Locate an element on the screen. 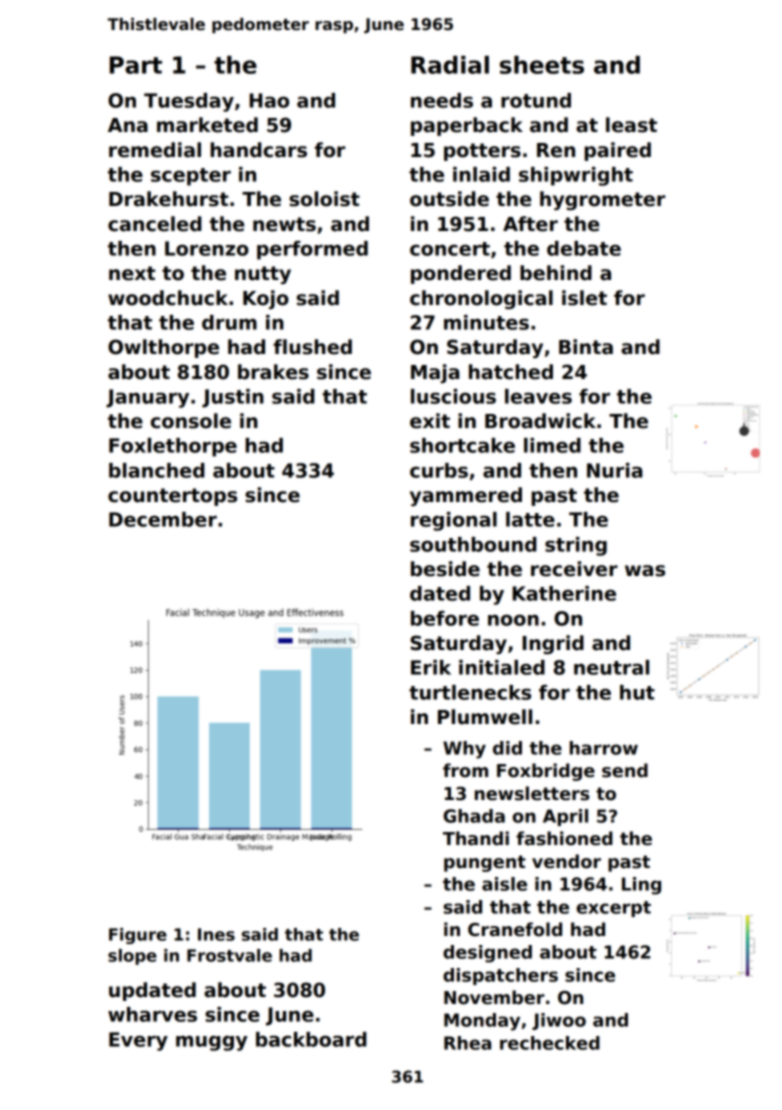  nutty is located at coordinates (263, 275).
